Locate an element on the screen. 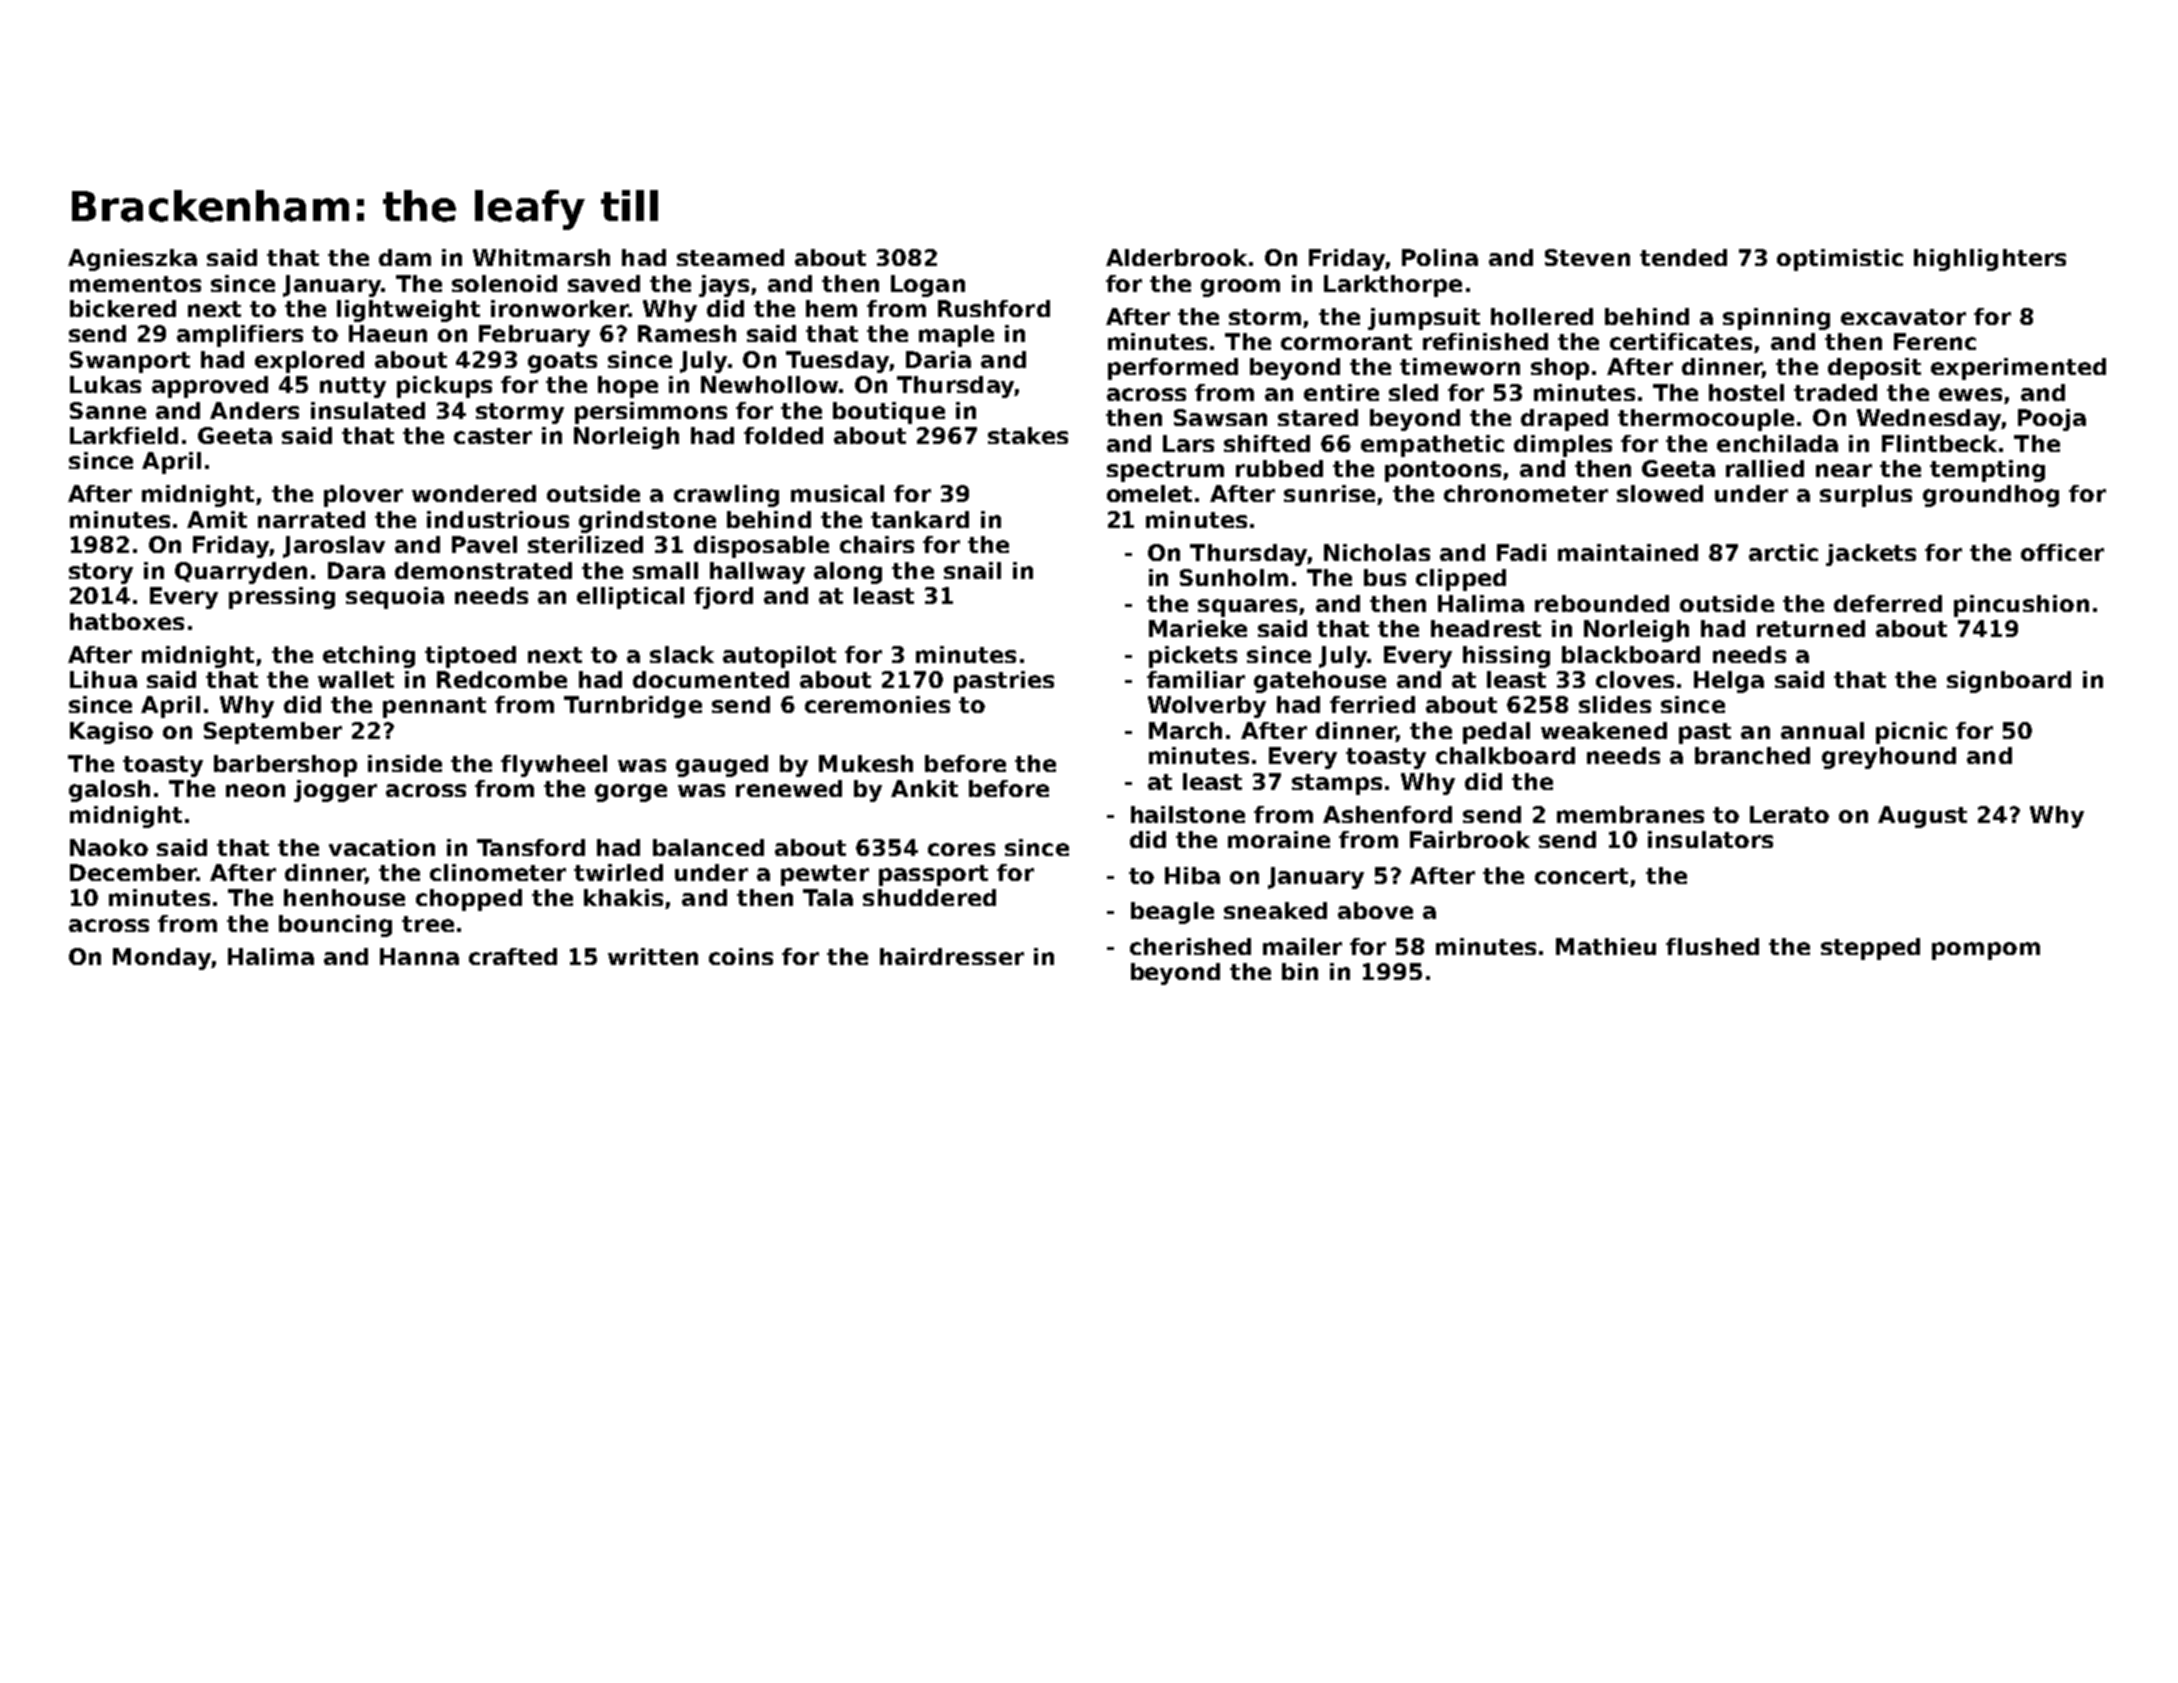 This screenshot has height=1683, width=2178. musical is located at coordinates (837, 493).
